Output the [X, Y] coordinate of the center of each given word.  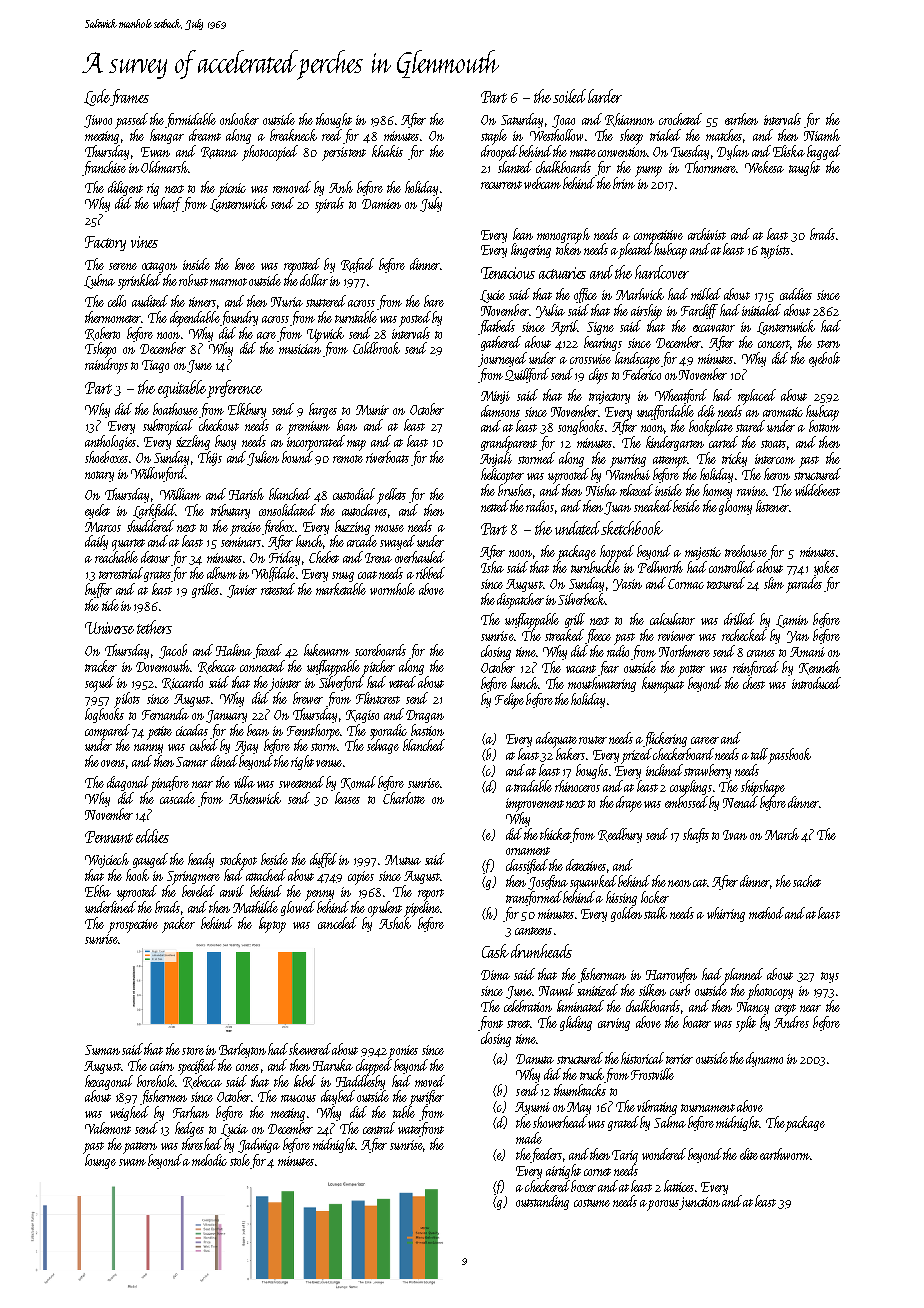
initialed [761, 310]
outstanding [542, 1202]
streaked [564, 635]
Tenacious [508, 273]
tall [759, 754]
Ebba [98, 891]
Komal [358, 783]
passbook [789, 756]
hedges [189, 1129]
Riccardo [182, 683]
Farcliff [699, 311]
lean [523, 234]
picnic [232, 190]
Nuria [287, 302]
